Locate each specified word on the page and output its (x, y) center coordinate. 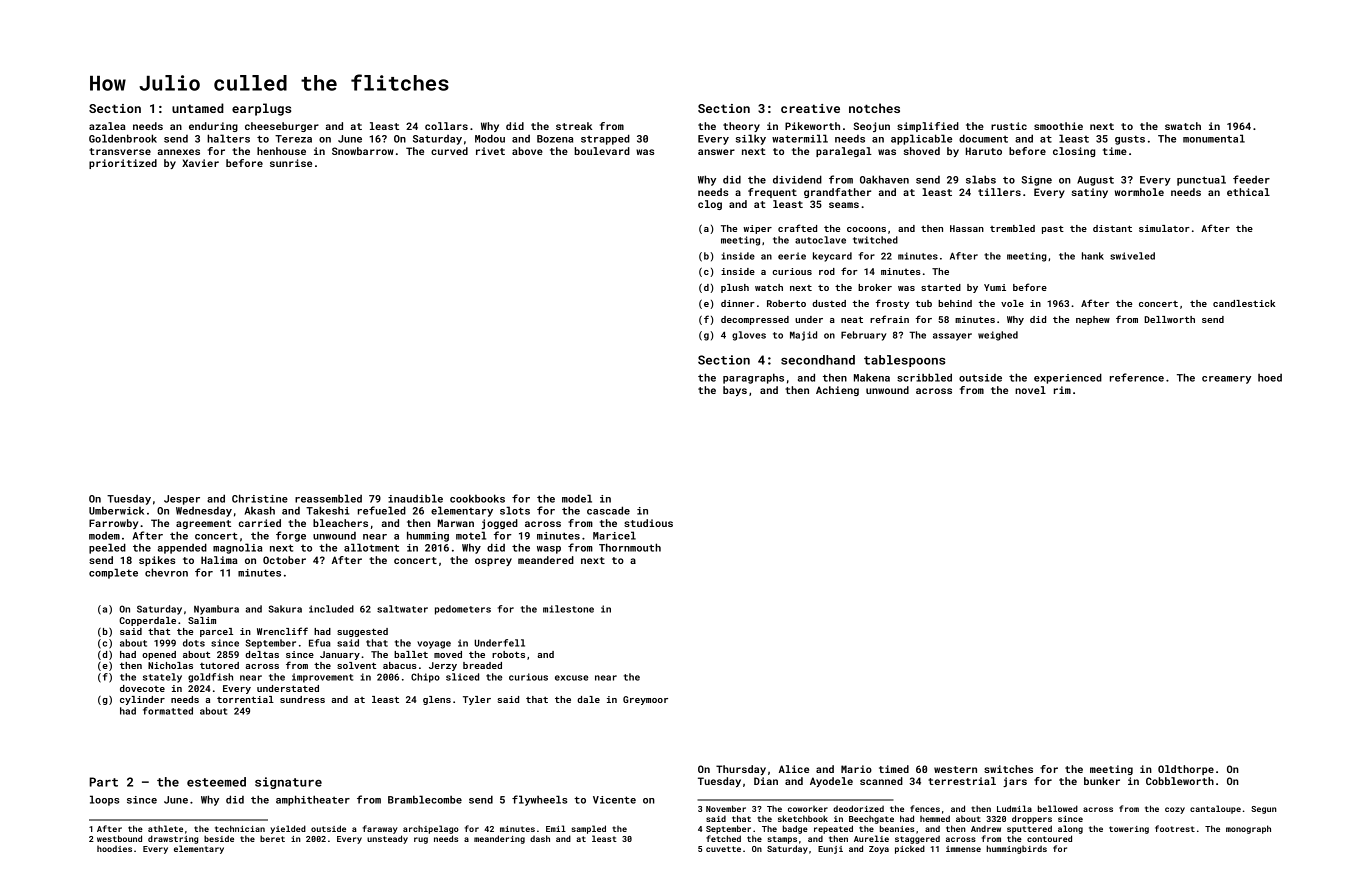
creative (810, 108)
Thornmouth (630, 547)
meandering (499, 839)
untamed (198, 108)
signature (288, 783)
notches (874, 108)
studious (648, 523)
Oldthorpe (1186, 770)
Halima (219, 560)
